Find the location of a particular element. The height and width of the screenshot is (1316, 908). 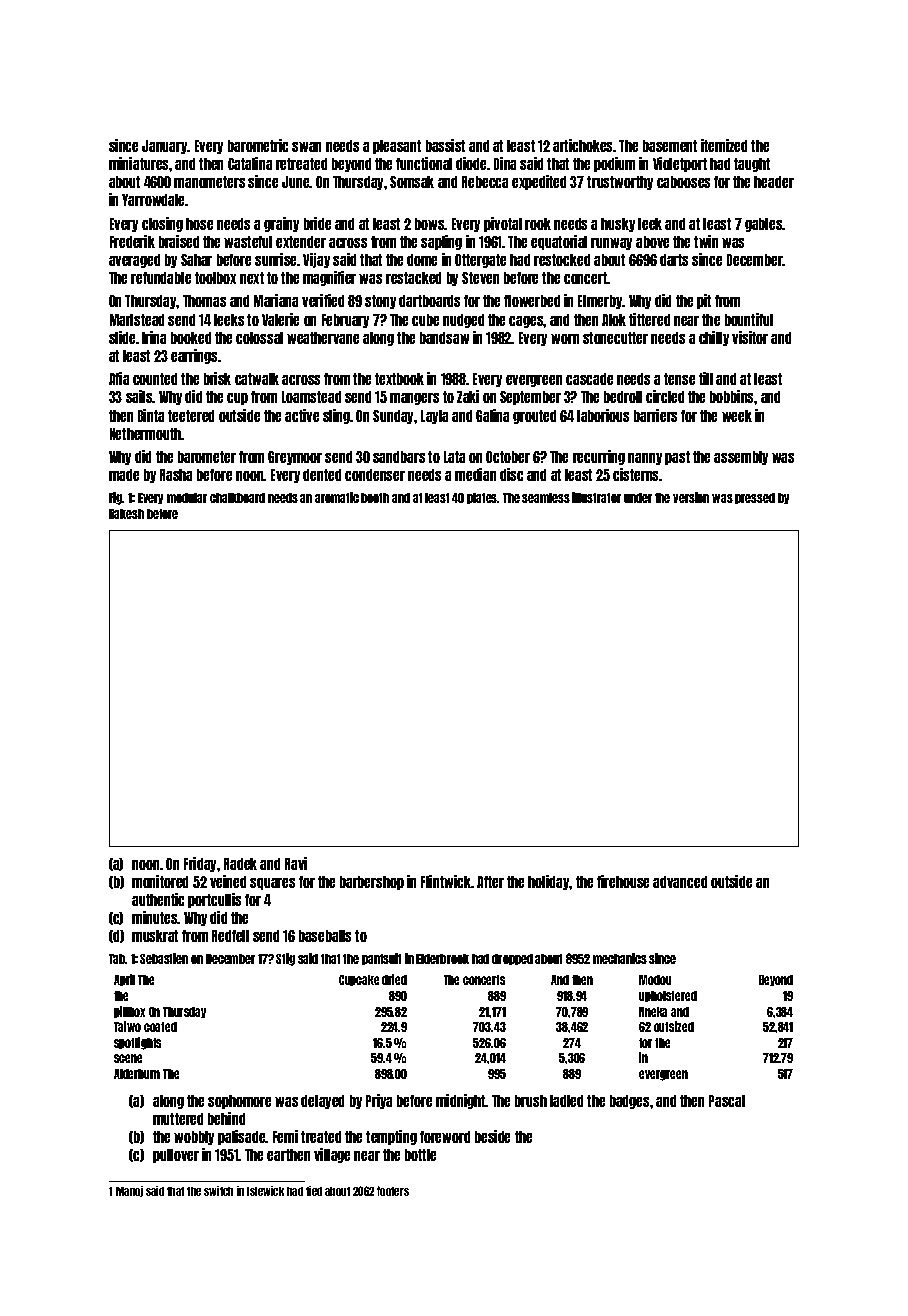

taught is located at coordinates (752, 165).
